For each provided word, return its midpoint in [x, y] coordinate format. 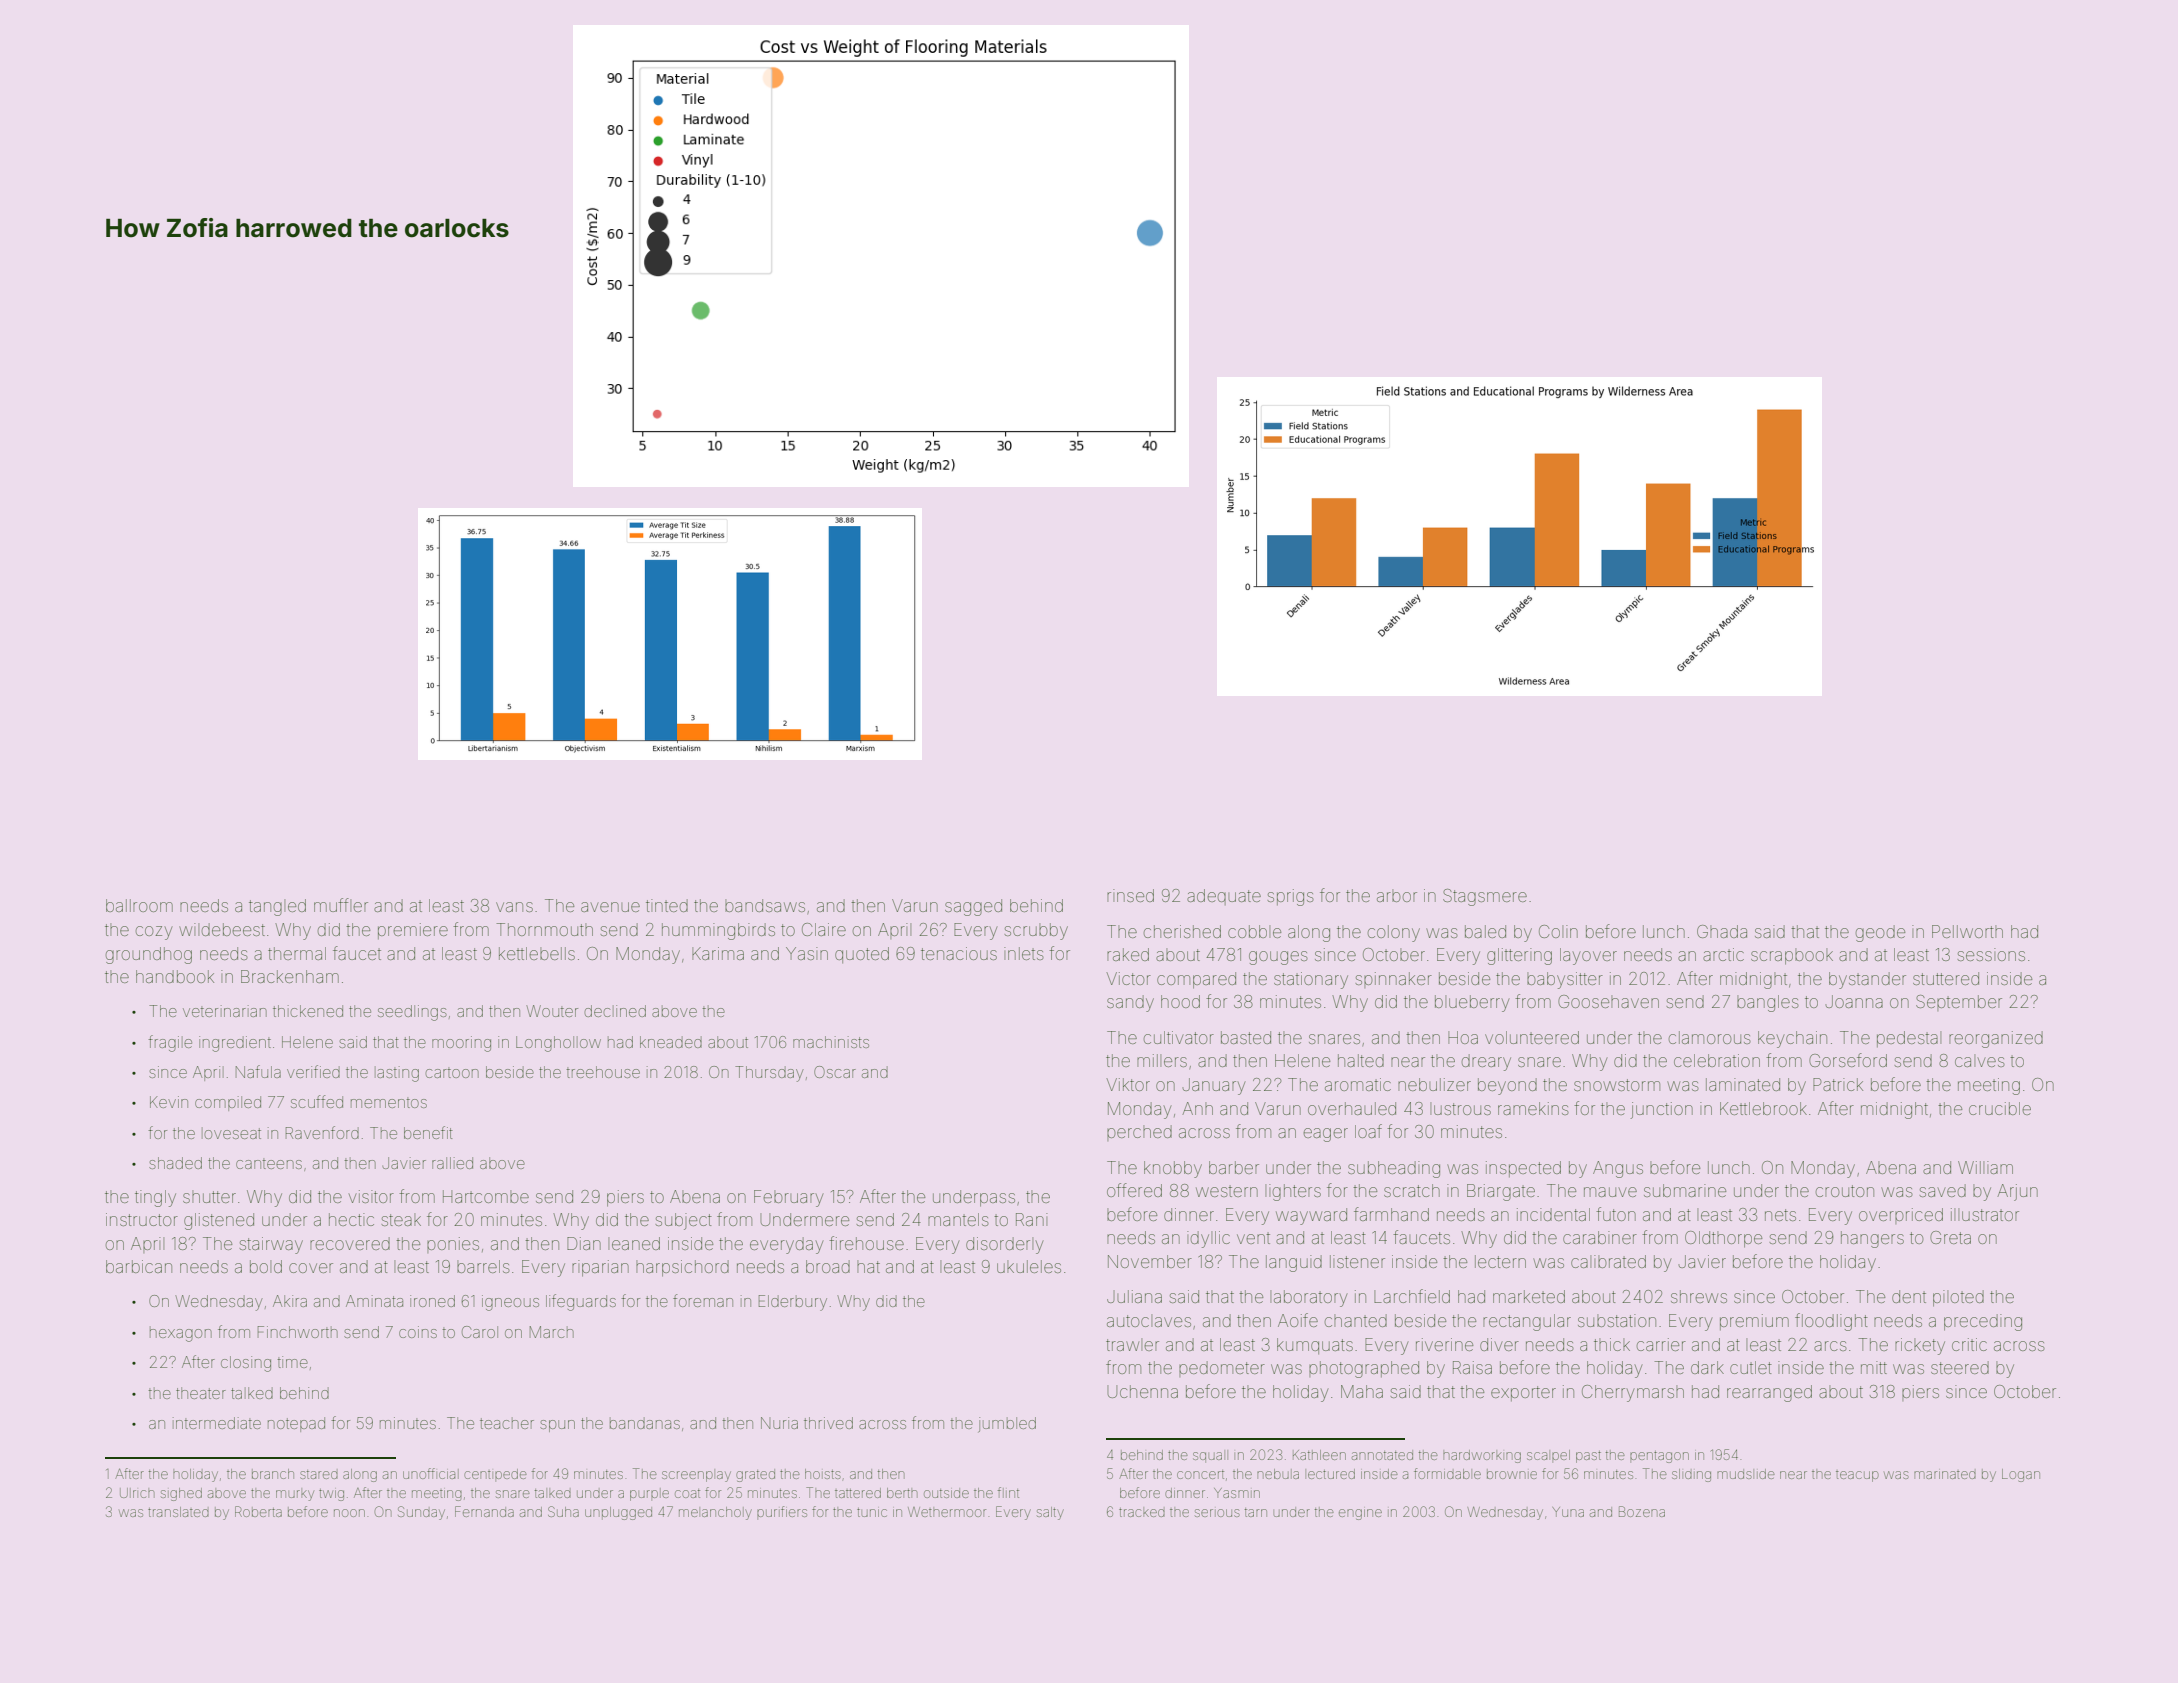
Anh [1197, 1108]
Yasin [807, 953]
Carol [480, 1332]
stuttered [1946, 978]
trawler [1132, 1344]
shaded [175, 1163]
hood [1180, 1001]
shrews [1699, 1296]
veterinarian [225, 1011]
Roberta [258, 1511]
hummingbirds [718, 931]
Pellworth [1967, 931]
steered [1960, 1367]
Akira [290, 1301]
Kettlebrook [1763, 1108]
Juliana [1134, 1296]
